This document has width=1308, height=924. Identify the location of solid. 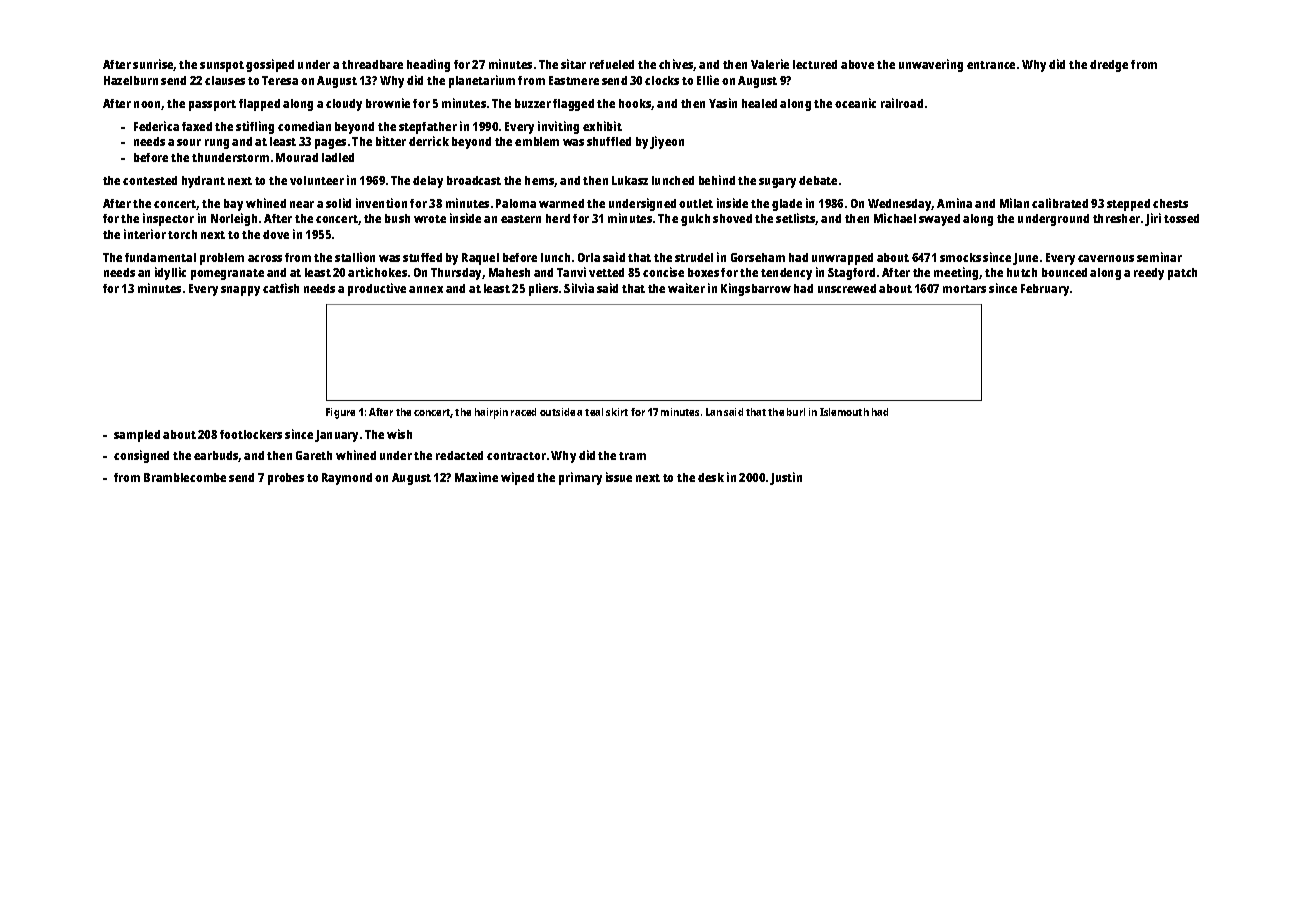
(338, 203).
